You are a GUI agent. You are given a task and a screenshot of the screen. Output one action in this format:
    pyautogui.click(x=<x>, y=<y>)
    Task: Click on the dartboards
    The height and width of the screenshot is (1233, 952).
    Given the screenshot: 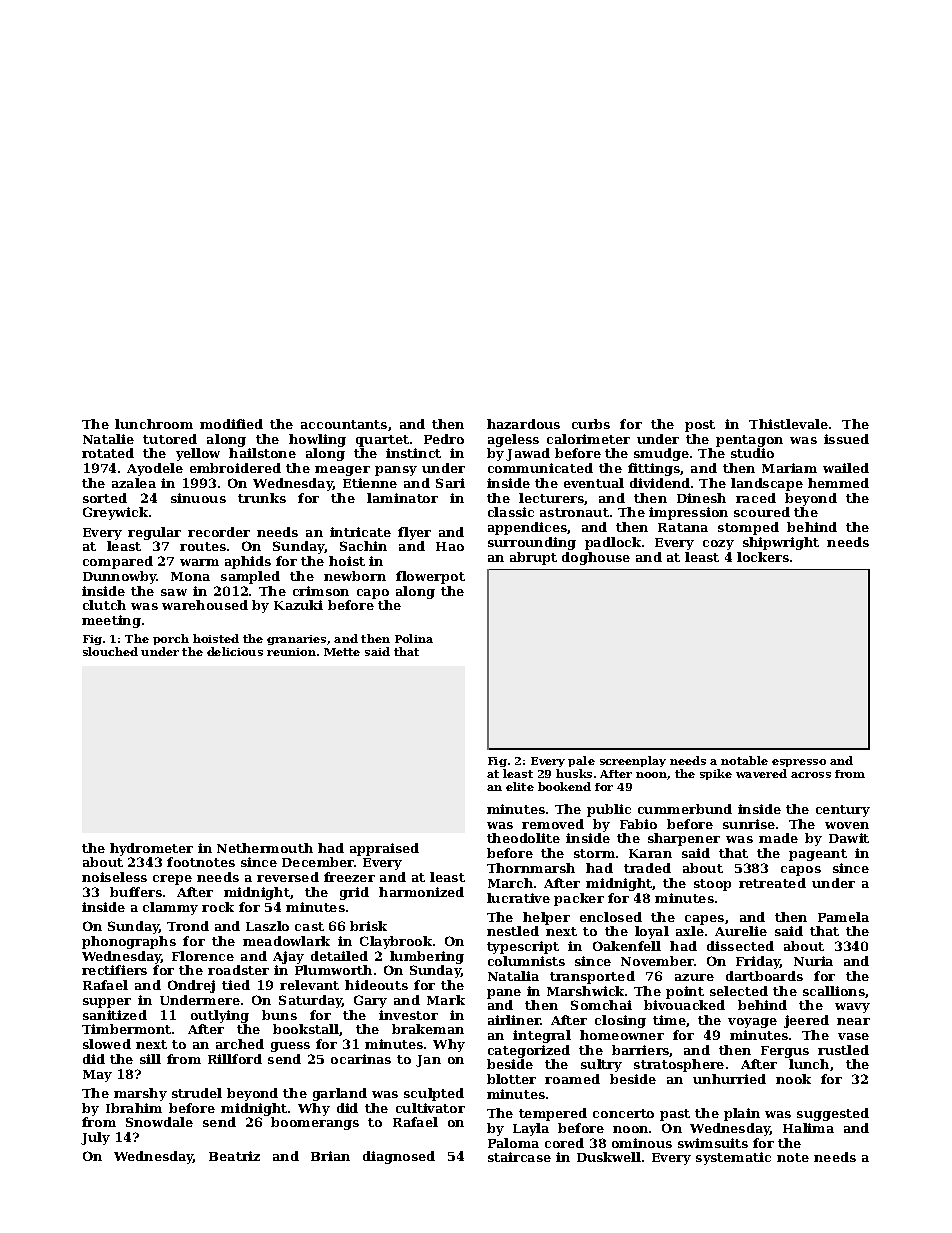 What is the action you would take?
    pyautogui.click(x=764, y=976)
